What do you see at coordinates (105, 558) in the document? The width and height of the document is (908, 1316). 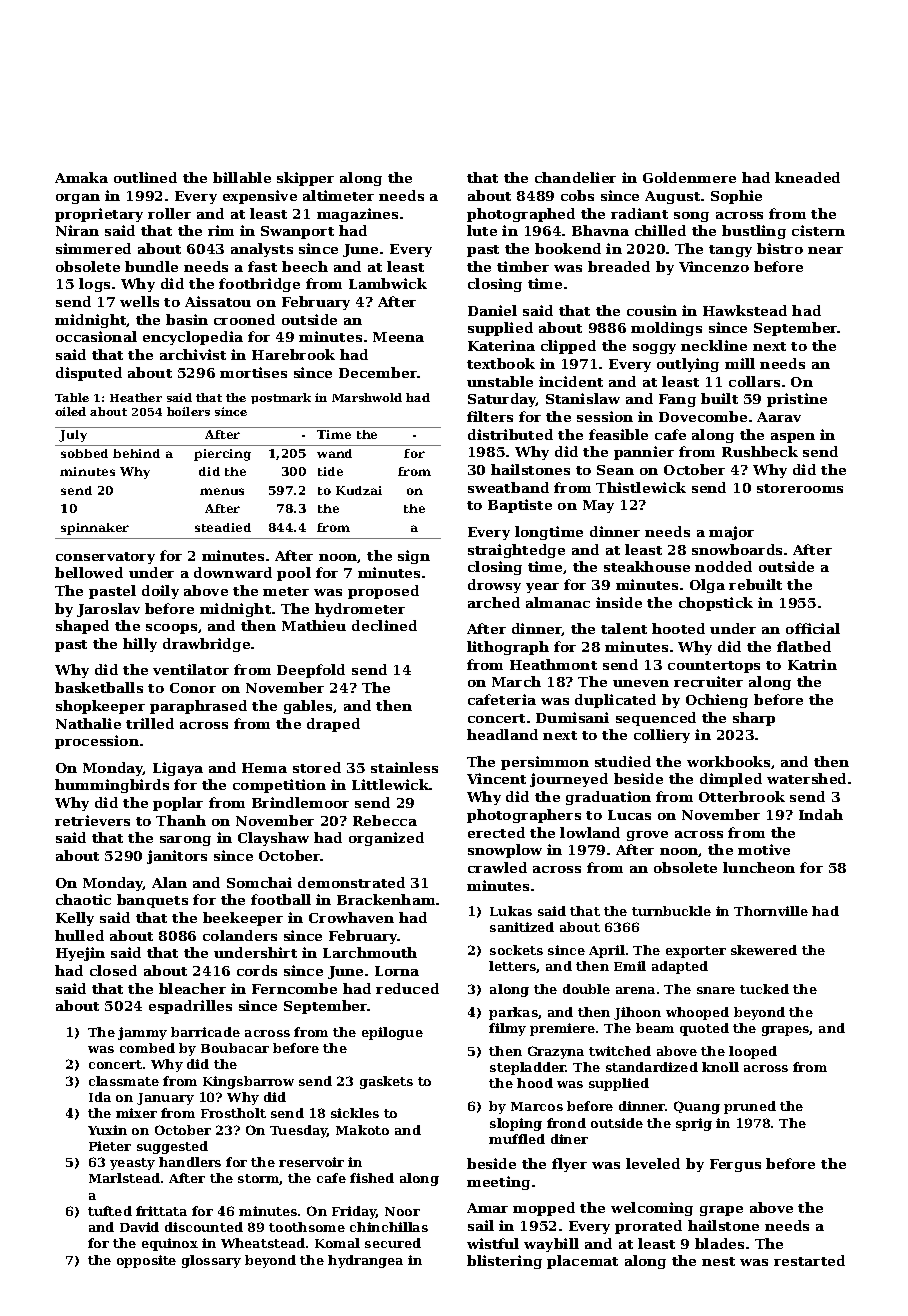 I see `conservatory` at bounding box center [105, 558].
